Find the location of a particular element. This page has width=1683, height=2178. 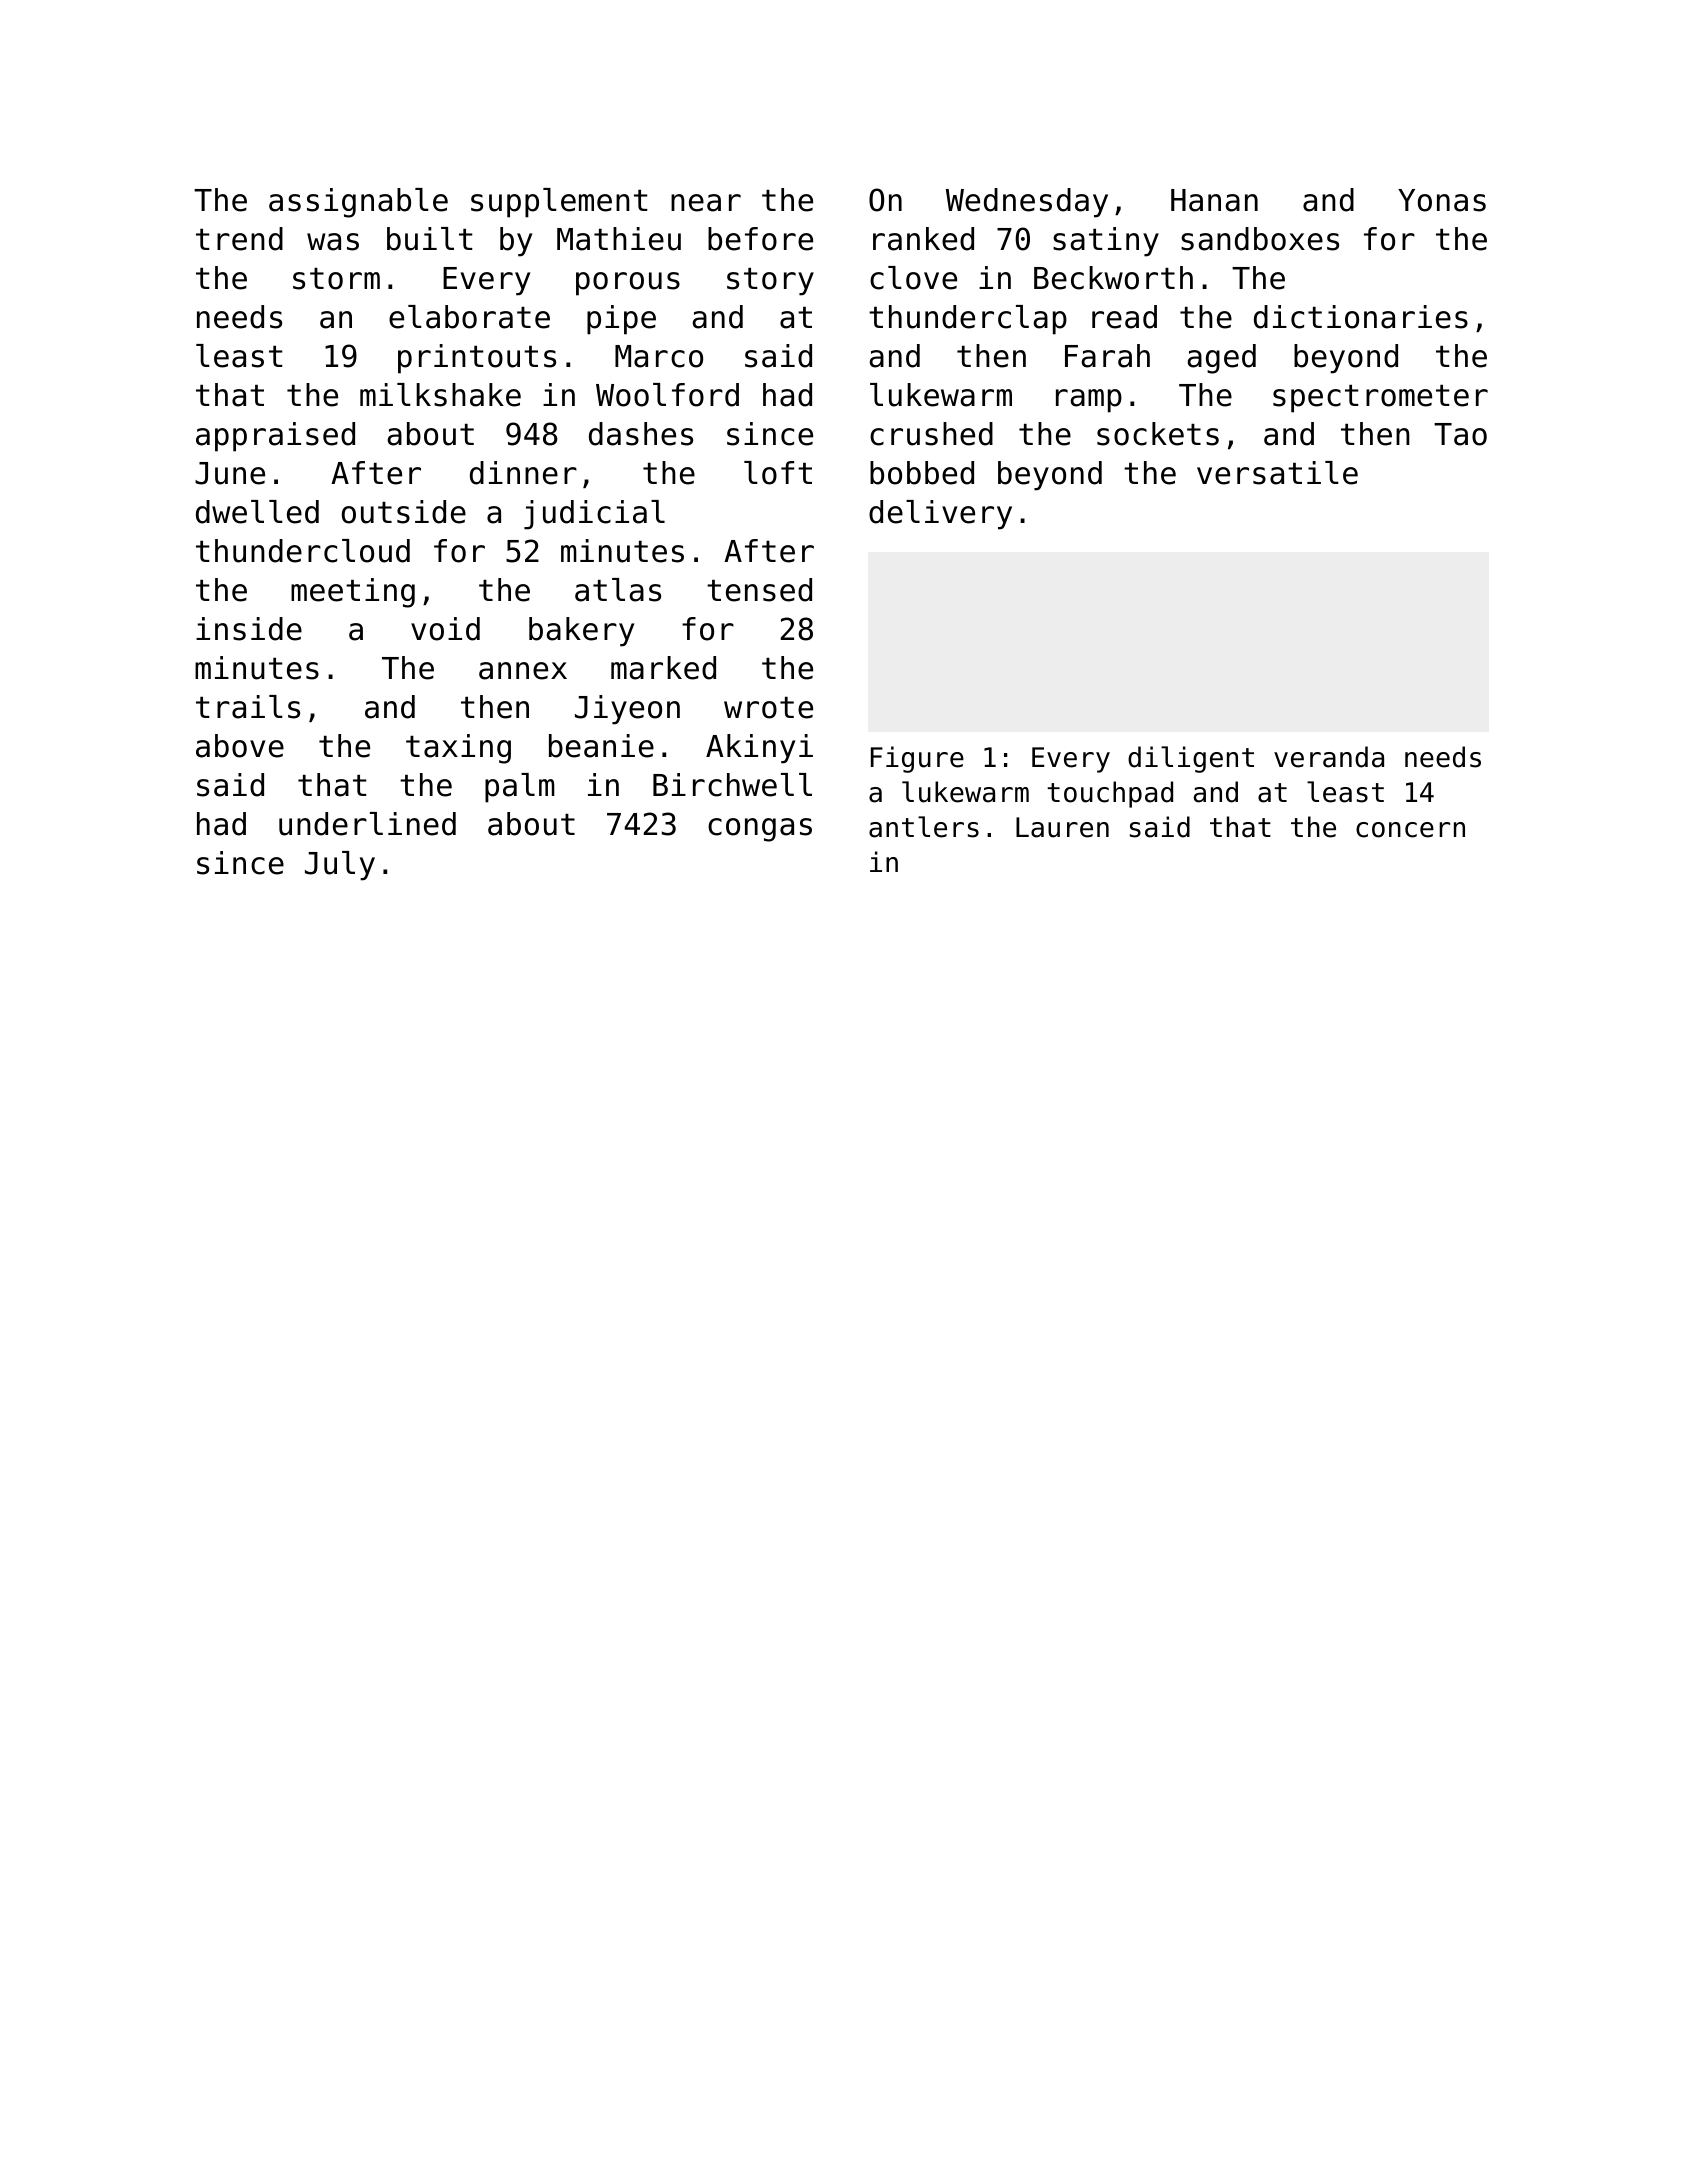

July is located at coordinates (340, 866).
